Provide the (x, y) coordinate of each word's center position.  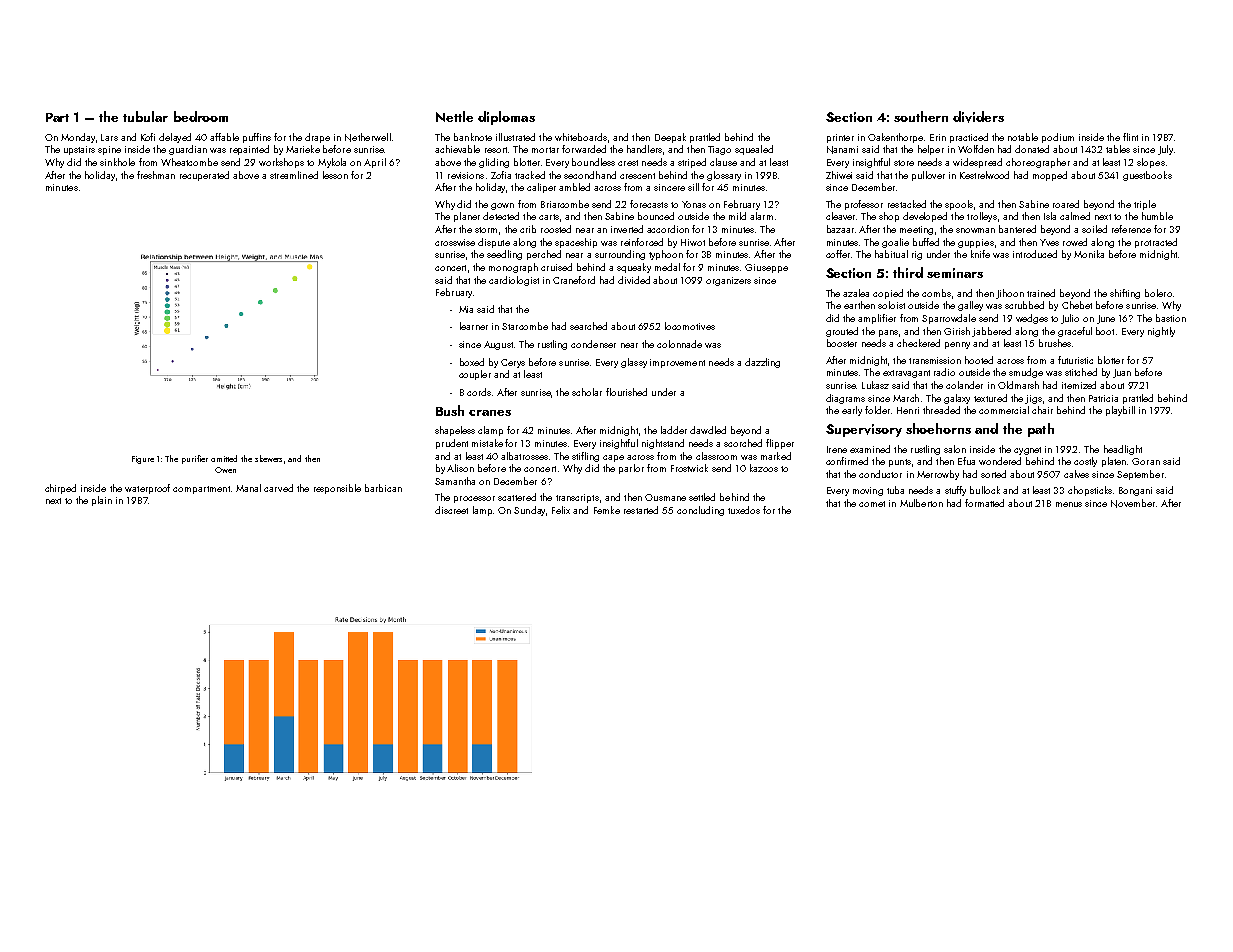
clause (723, 162)
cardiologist (514, 281)
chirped (60, 489)
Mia (466, 309)
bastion (1171, 318)
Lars (109, 137)
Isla (1050, 216)
